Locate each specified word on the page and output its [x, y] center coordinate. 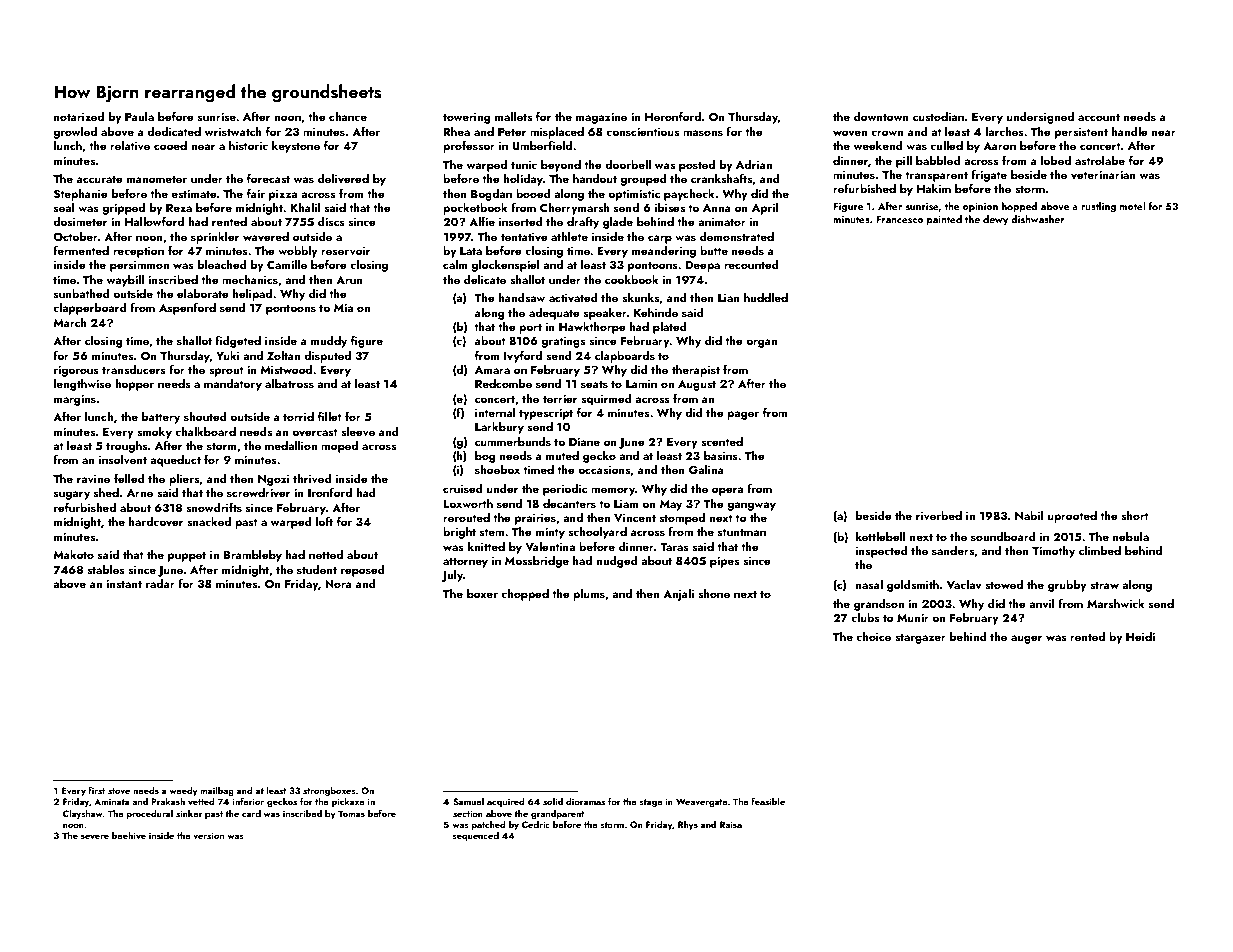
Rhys [688, 825]
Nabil [1029, 515]
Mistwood [286, 369]
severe [95, 836]
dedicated [174, 131]
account [1099, 117]
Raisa [731, 824]
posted [697, 166]
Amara [492, 370]
